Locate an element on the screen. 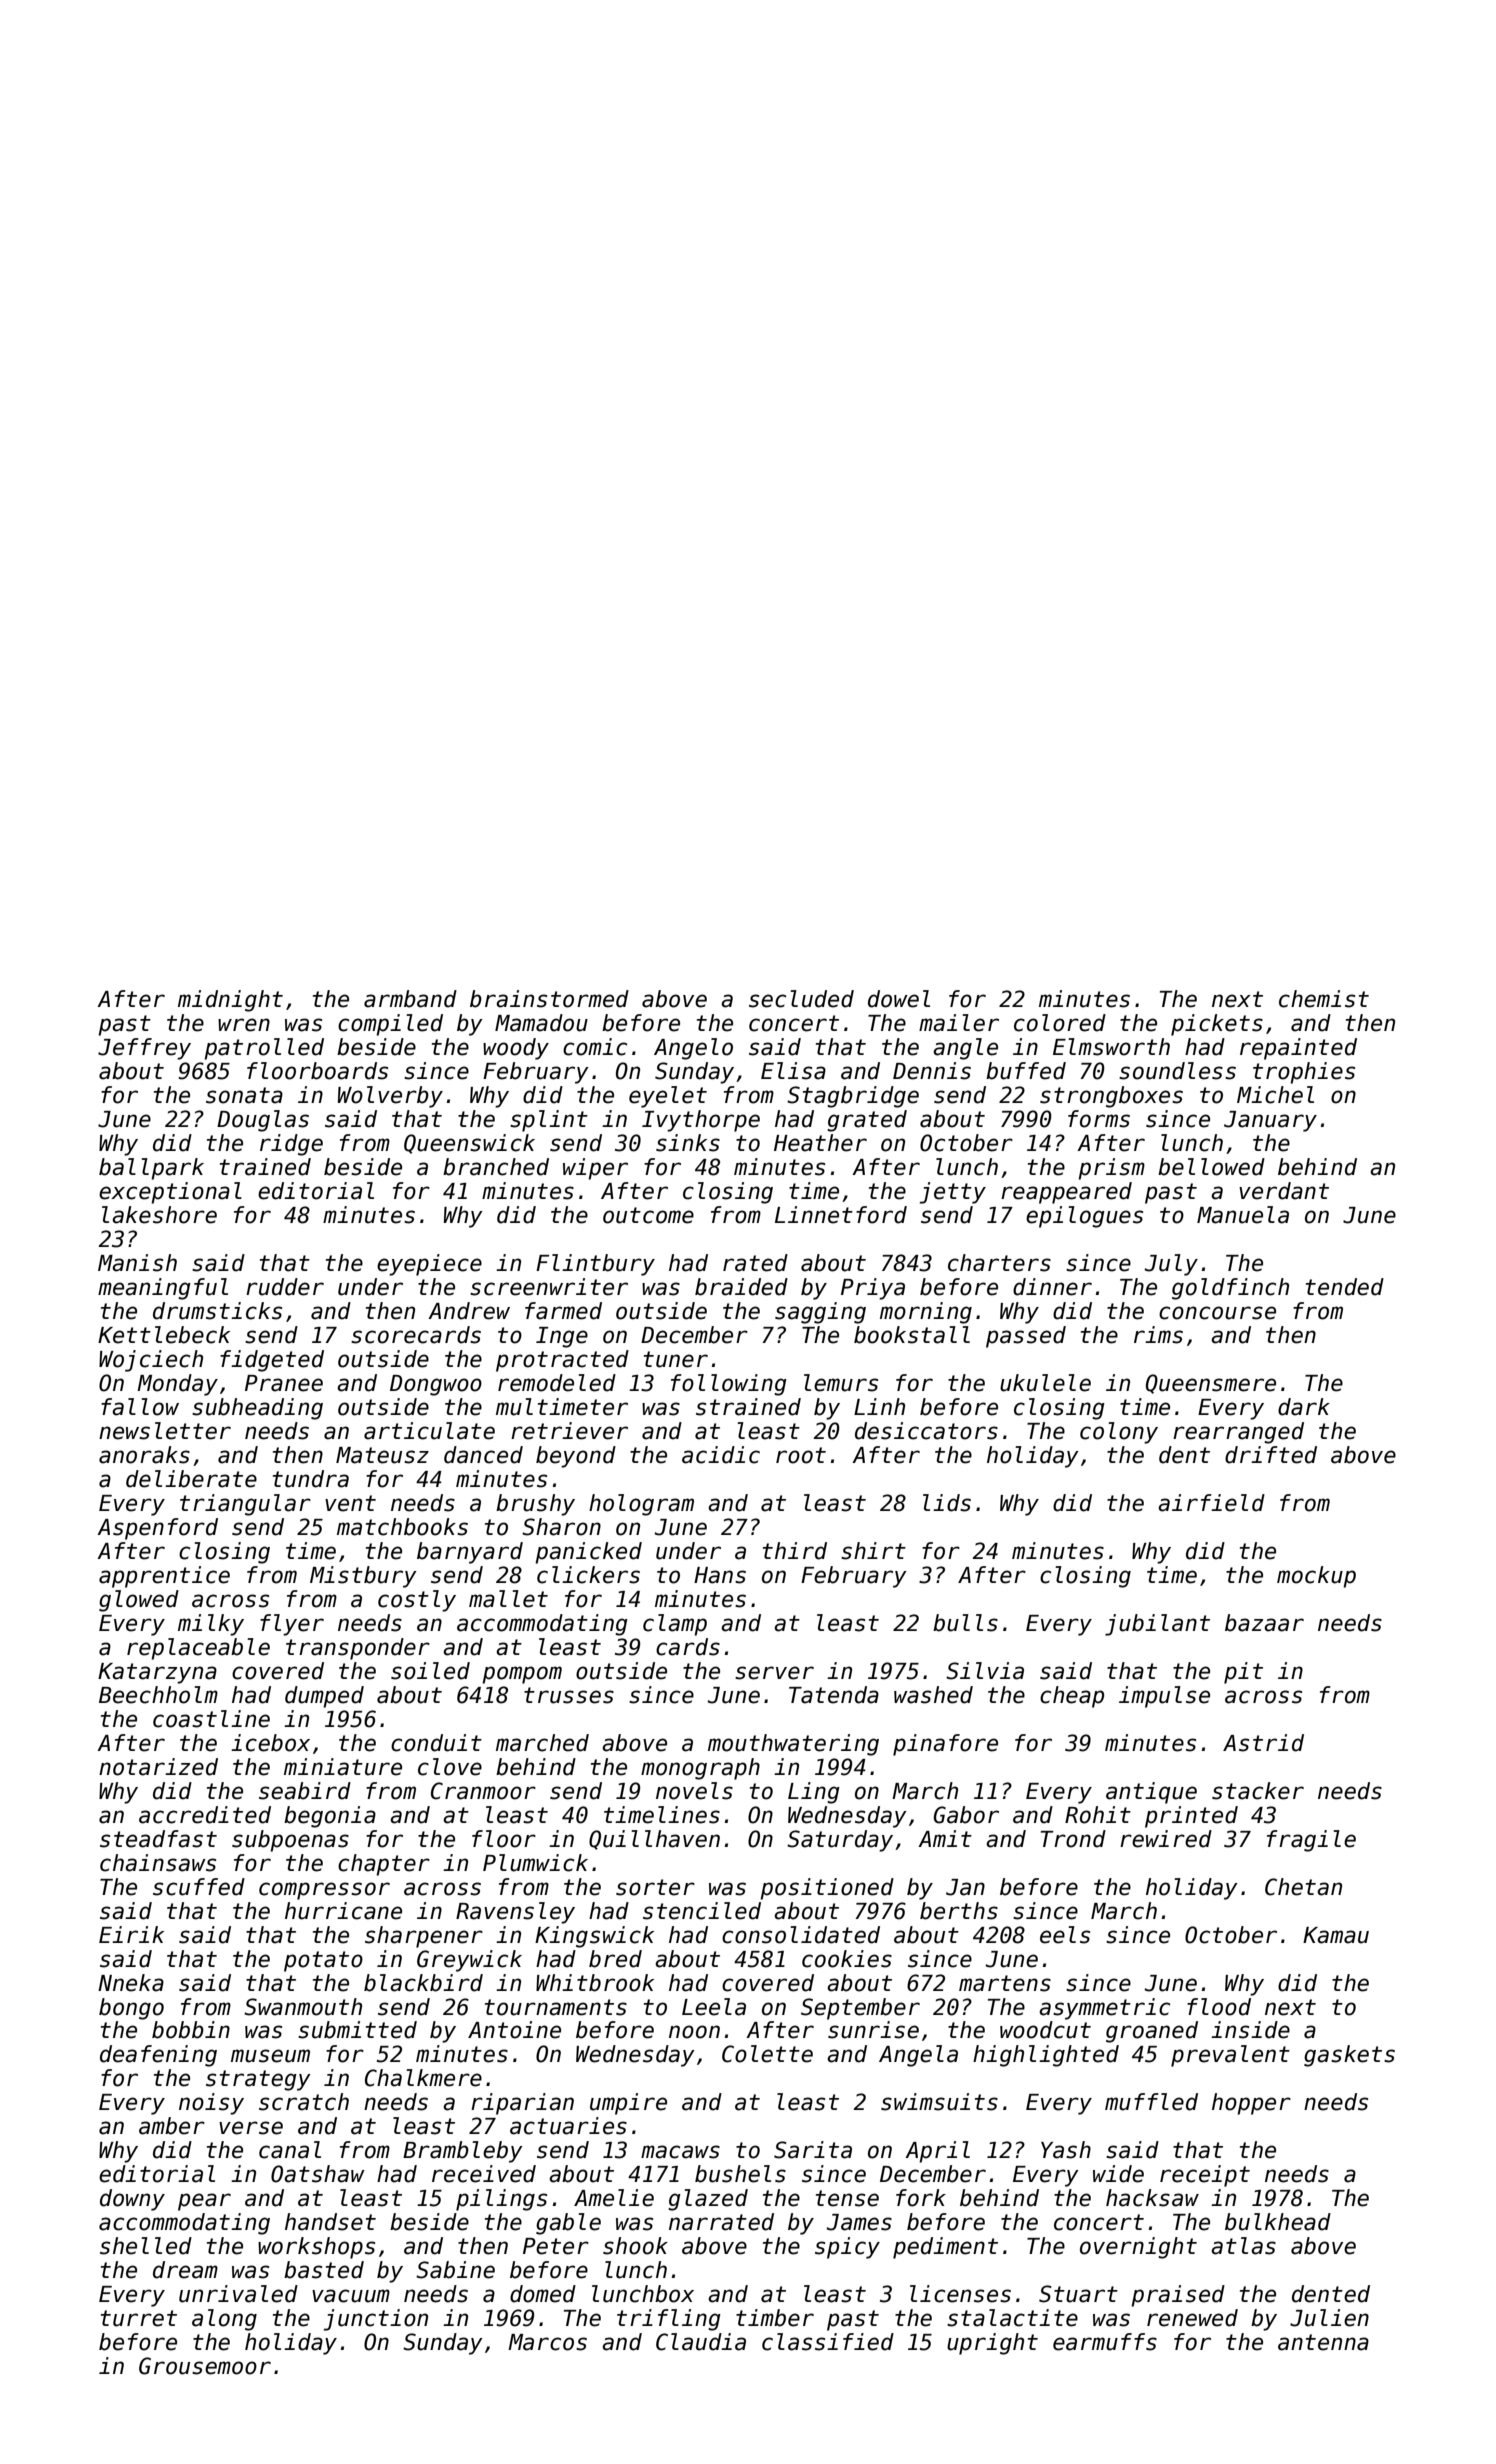 Image resolution: width=1496 pixels, height=2464 pixels. comic is located at coordinates (595, 1047).
